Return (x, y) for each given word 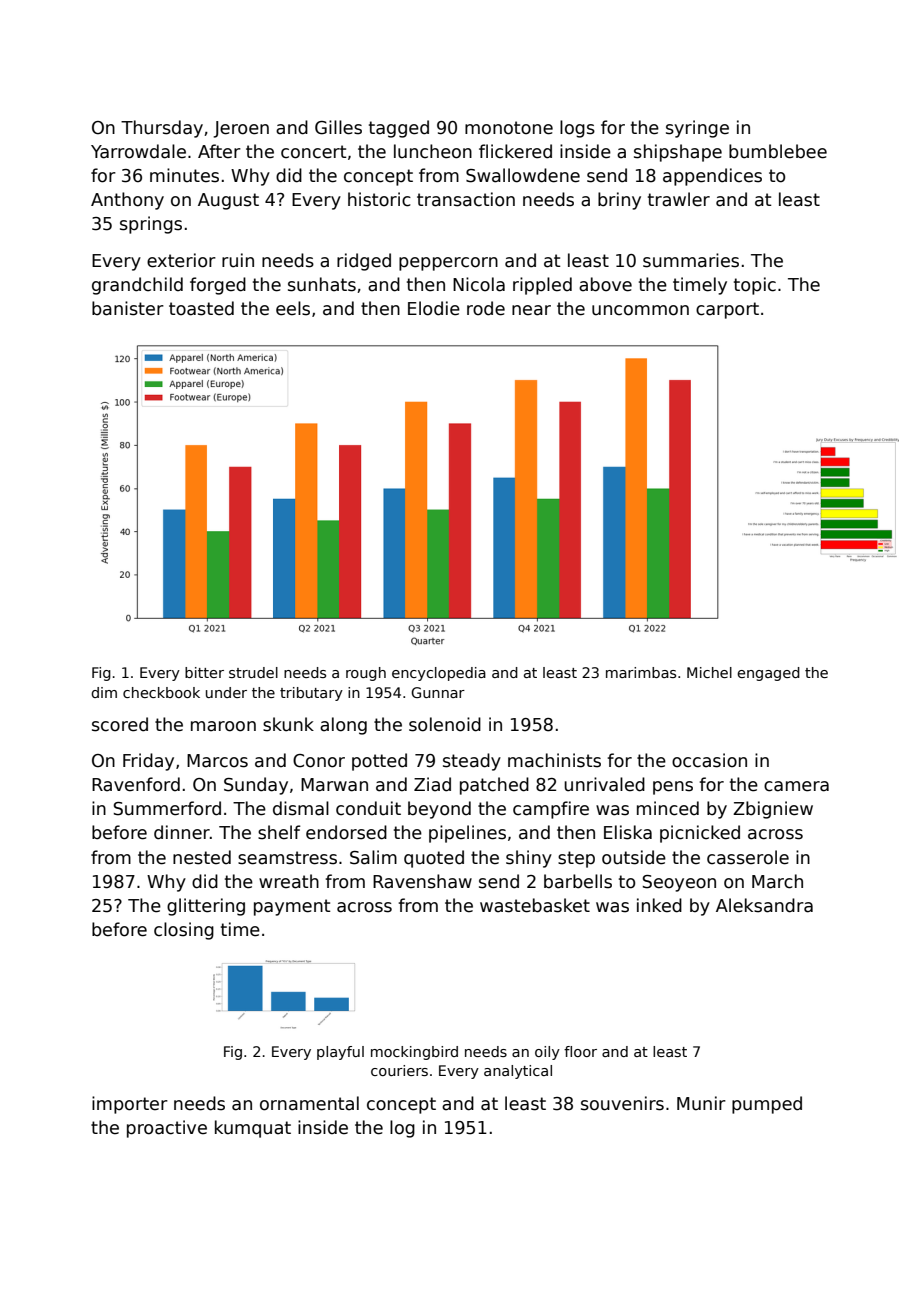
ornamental (309, 1103)
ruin (238, 260)
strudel (253, 672)
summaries (691, 260)
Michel (709, 672)
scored (120, 724)
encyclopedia (439, 674)
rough (366, 674)
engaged (768, 674)
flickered (515, 151)
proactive (167, 1129)
